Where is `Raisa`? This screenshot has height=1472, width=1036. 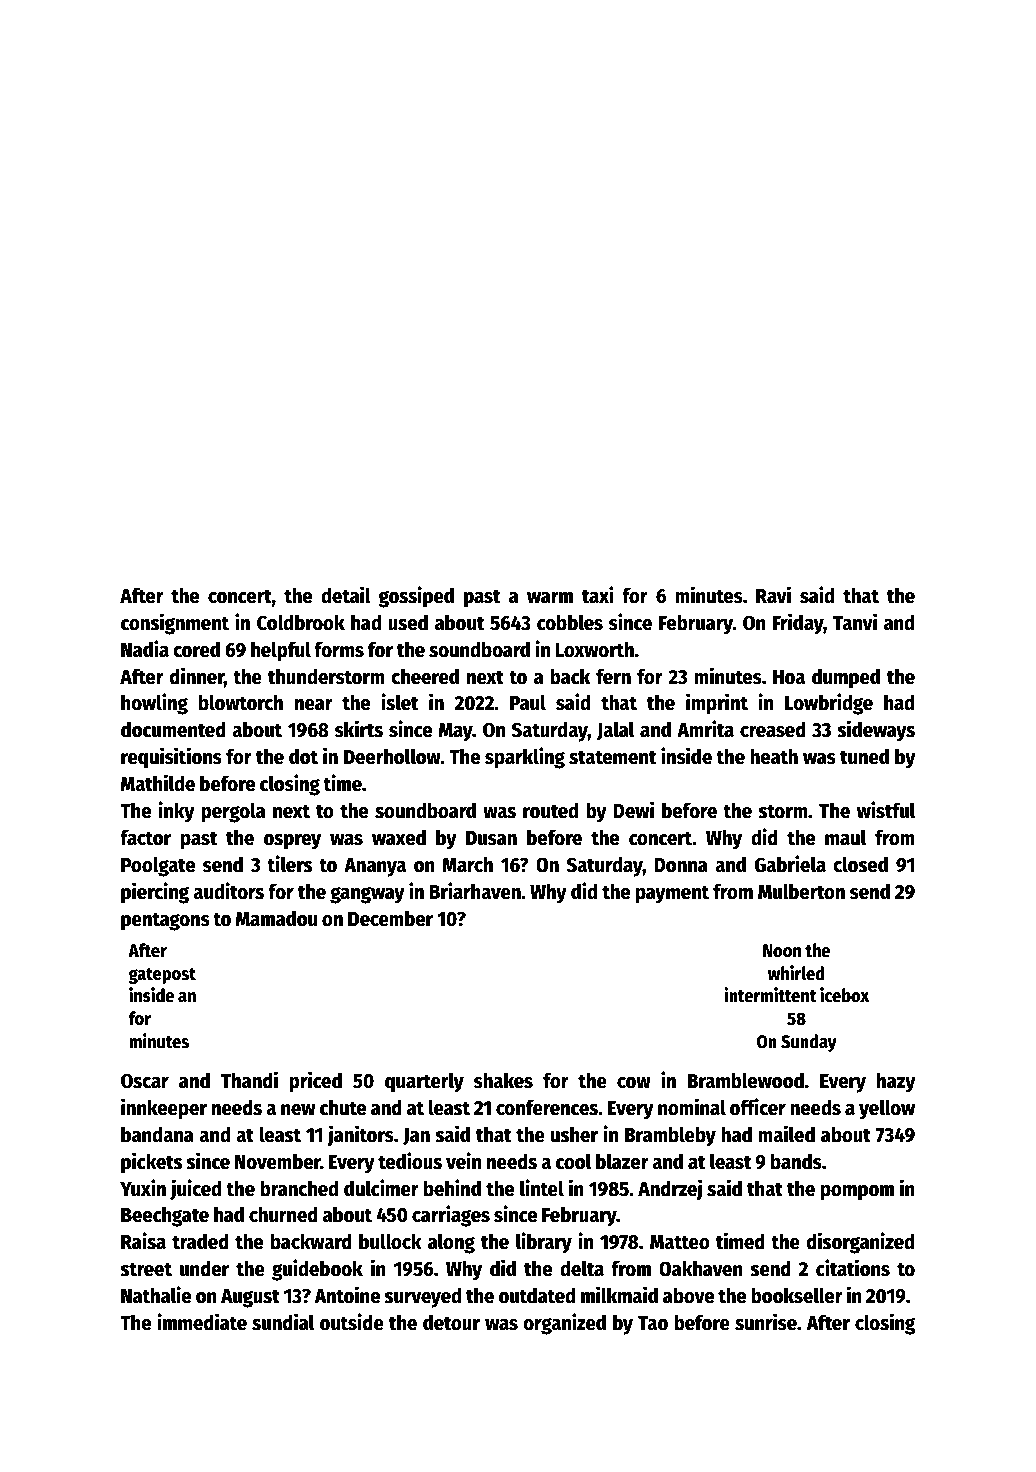 Raisa is located at coordinates (143, 1241).
